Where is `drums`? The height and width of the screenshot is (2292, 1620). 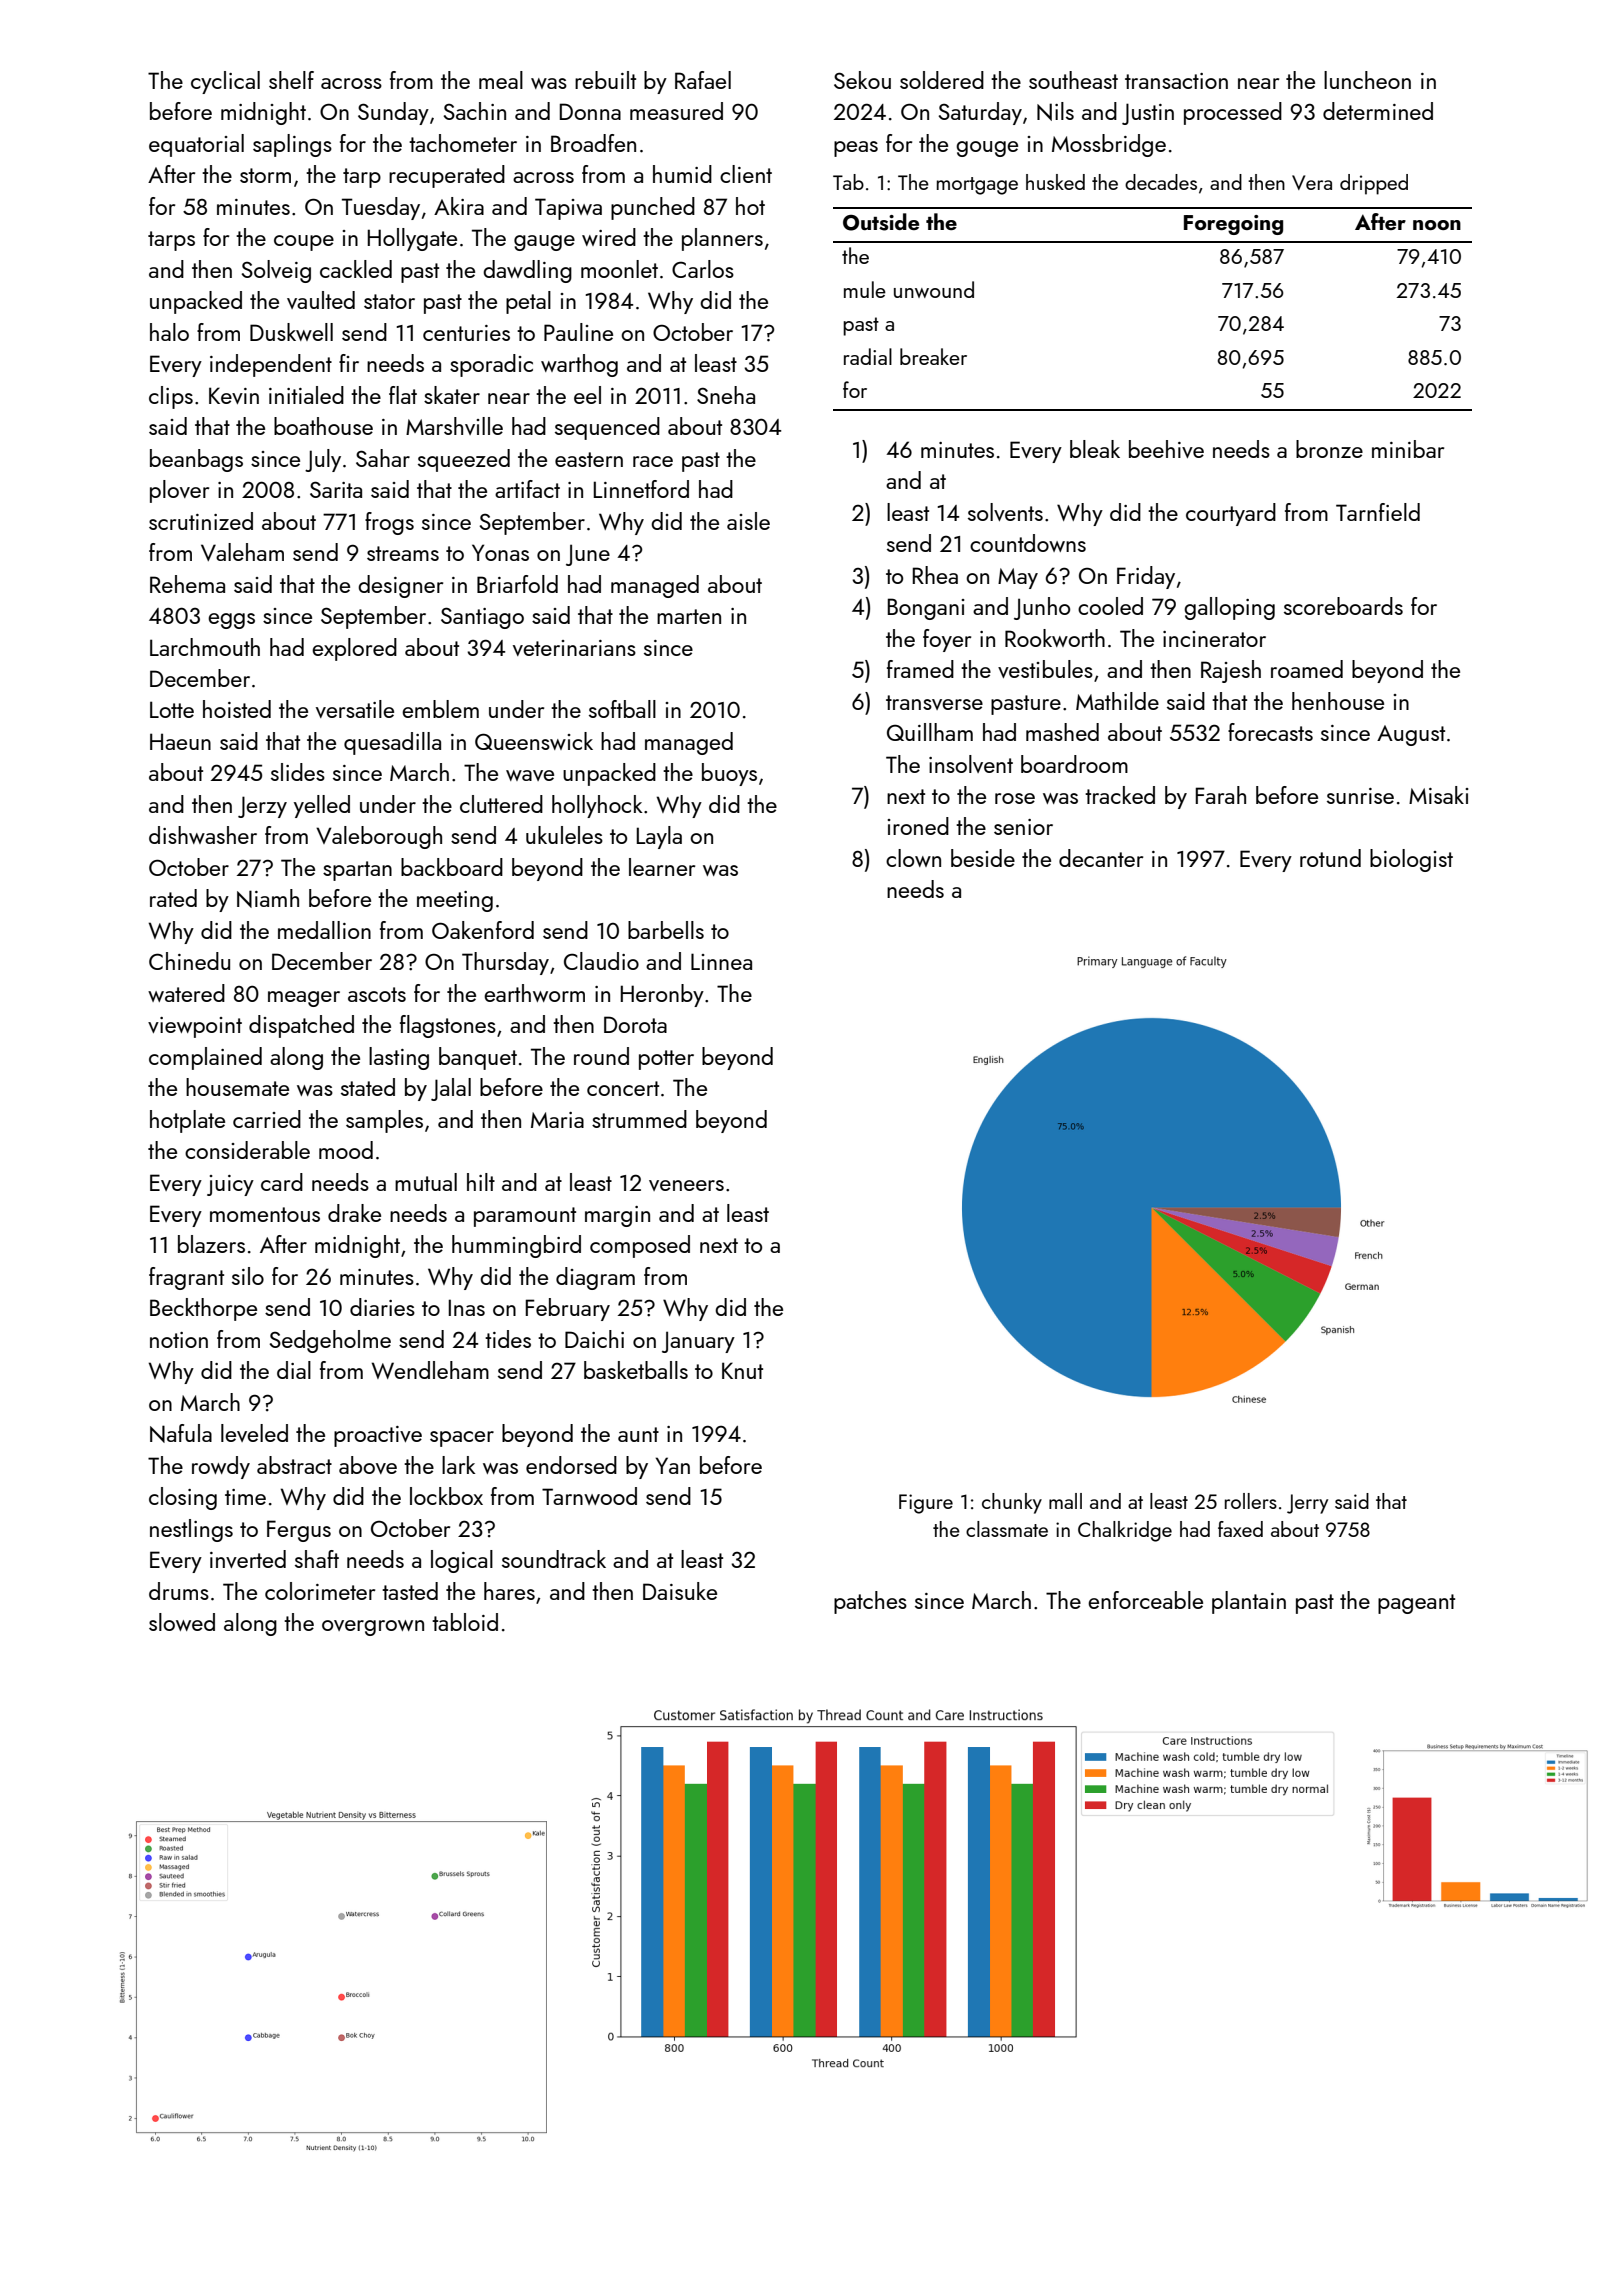 drums is located at coordinates (179, 1591).
